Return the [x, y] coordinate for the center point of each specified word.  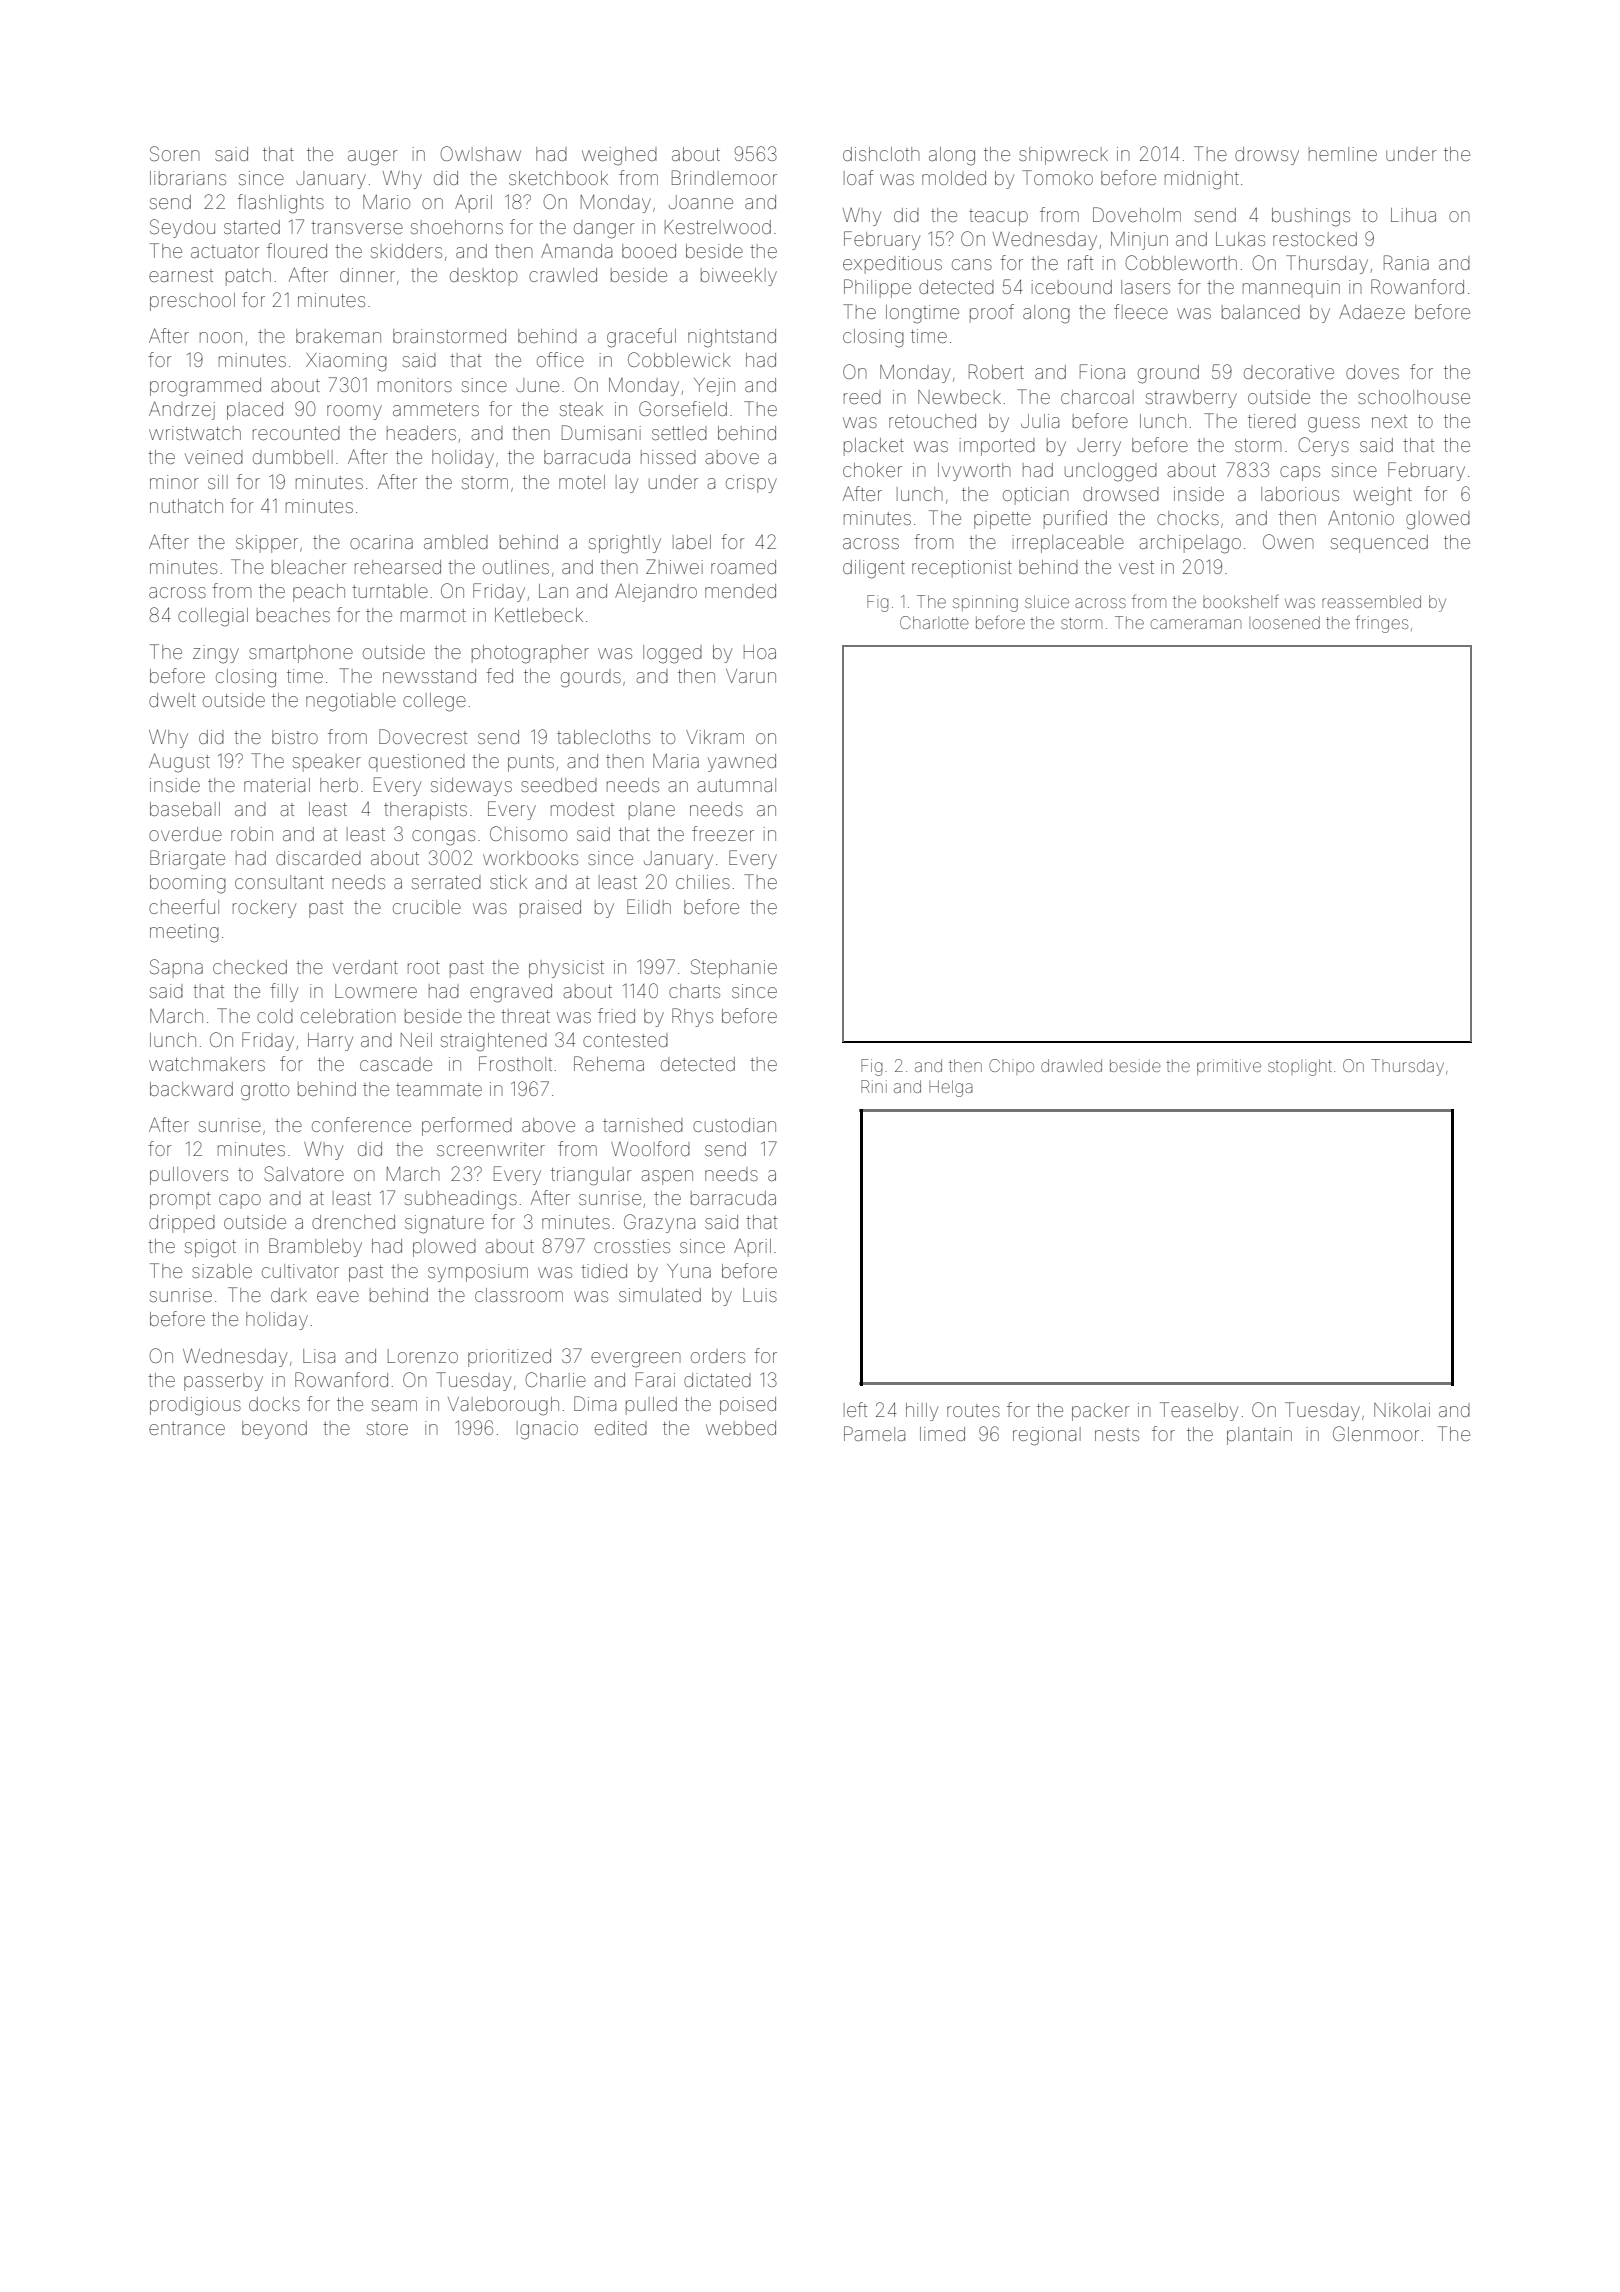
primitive [1229, 1067]
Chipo [1011, 1067]
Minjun [1139, 241]
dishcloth [881, 154]
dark [289, 1295]
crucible [427, 907]
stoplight [1300, 1067]
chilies [703, 882]
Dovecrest [423, 736]
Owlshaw [480, 153]
